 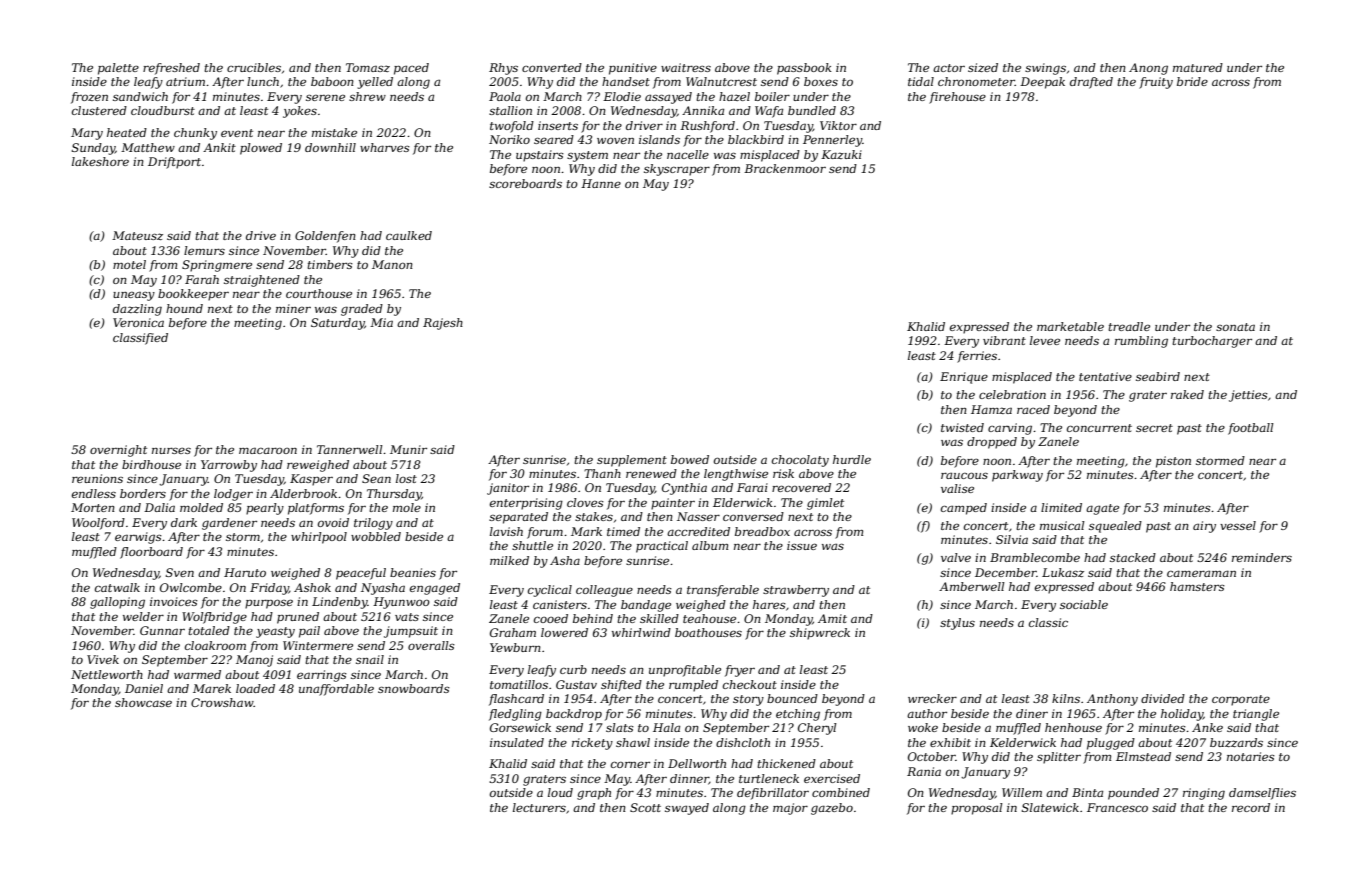 What do you see at coordinates (376, 536) in the page?
I see `wobbled` at bounding box center [376, 536].
